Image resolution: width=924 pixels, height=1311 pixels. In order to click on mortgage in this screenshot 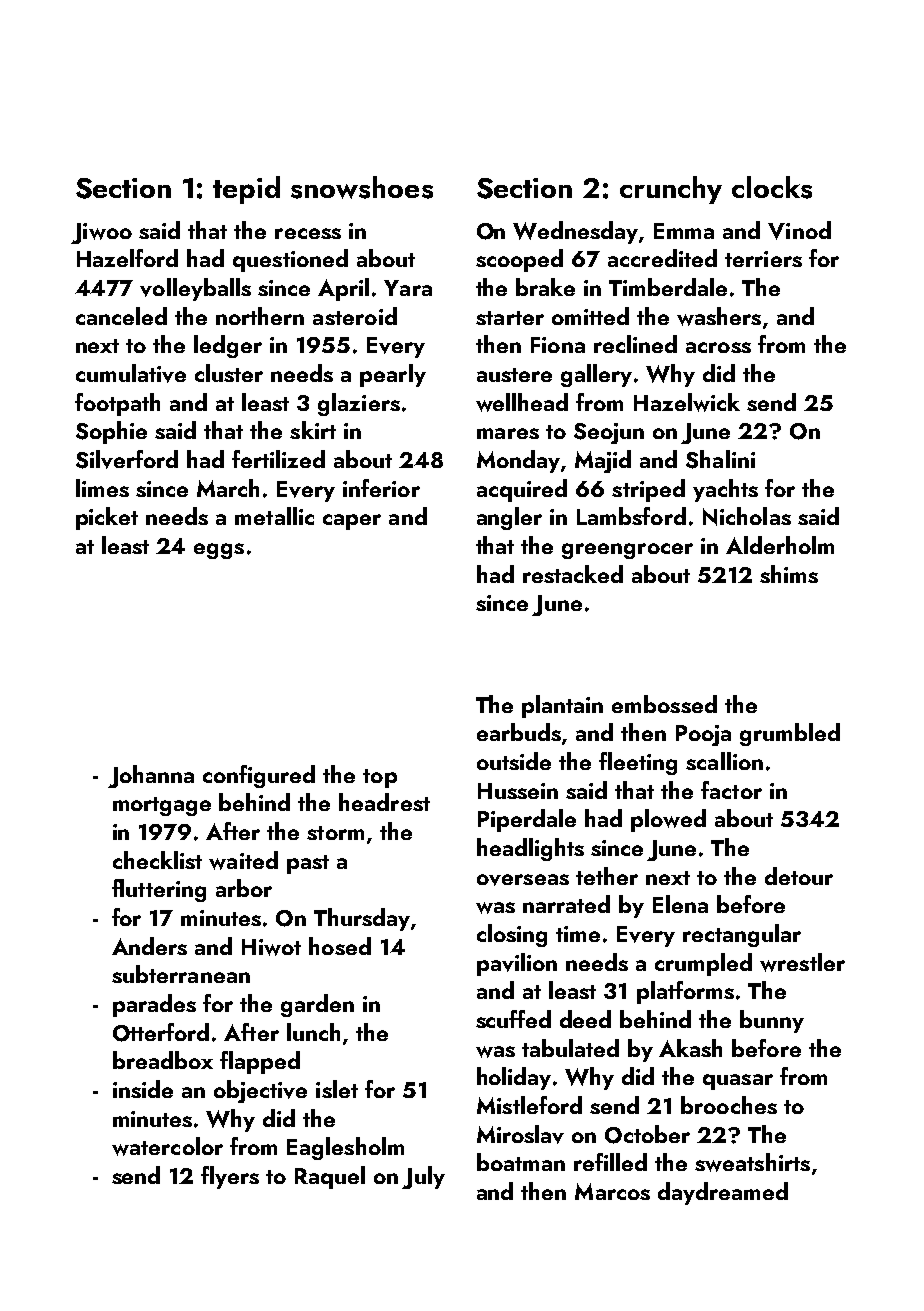, I will do `click(162, 806)`.
